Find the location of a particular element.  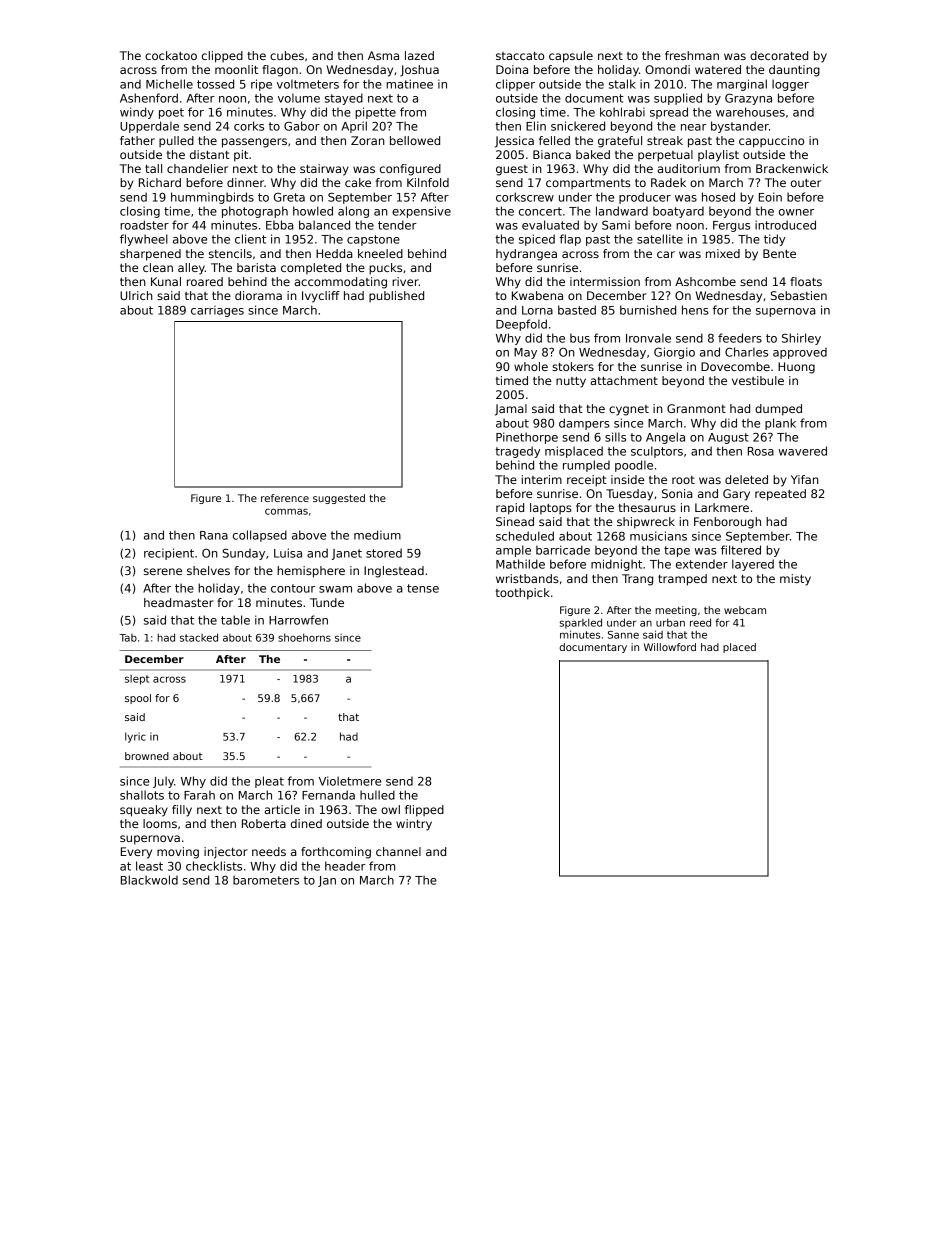

introduced is located at coordinates (785, 225).
